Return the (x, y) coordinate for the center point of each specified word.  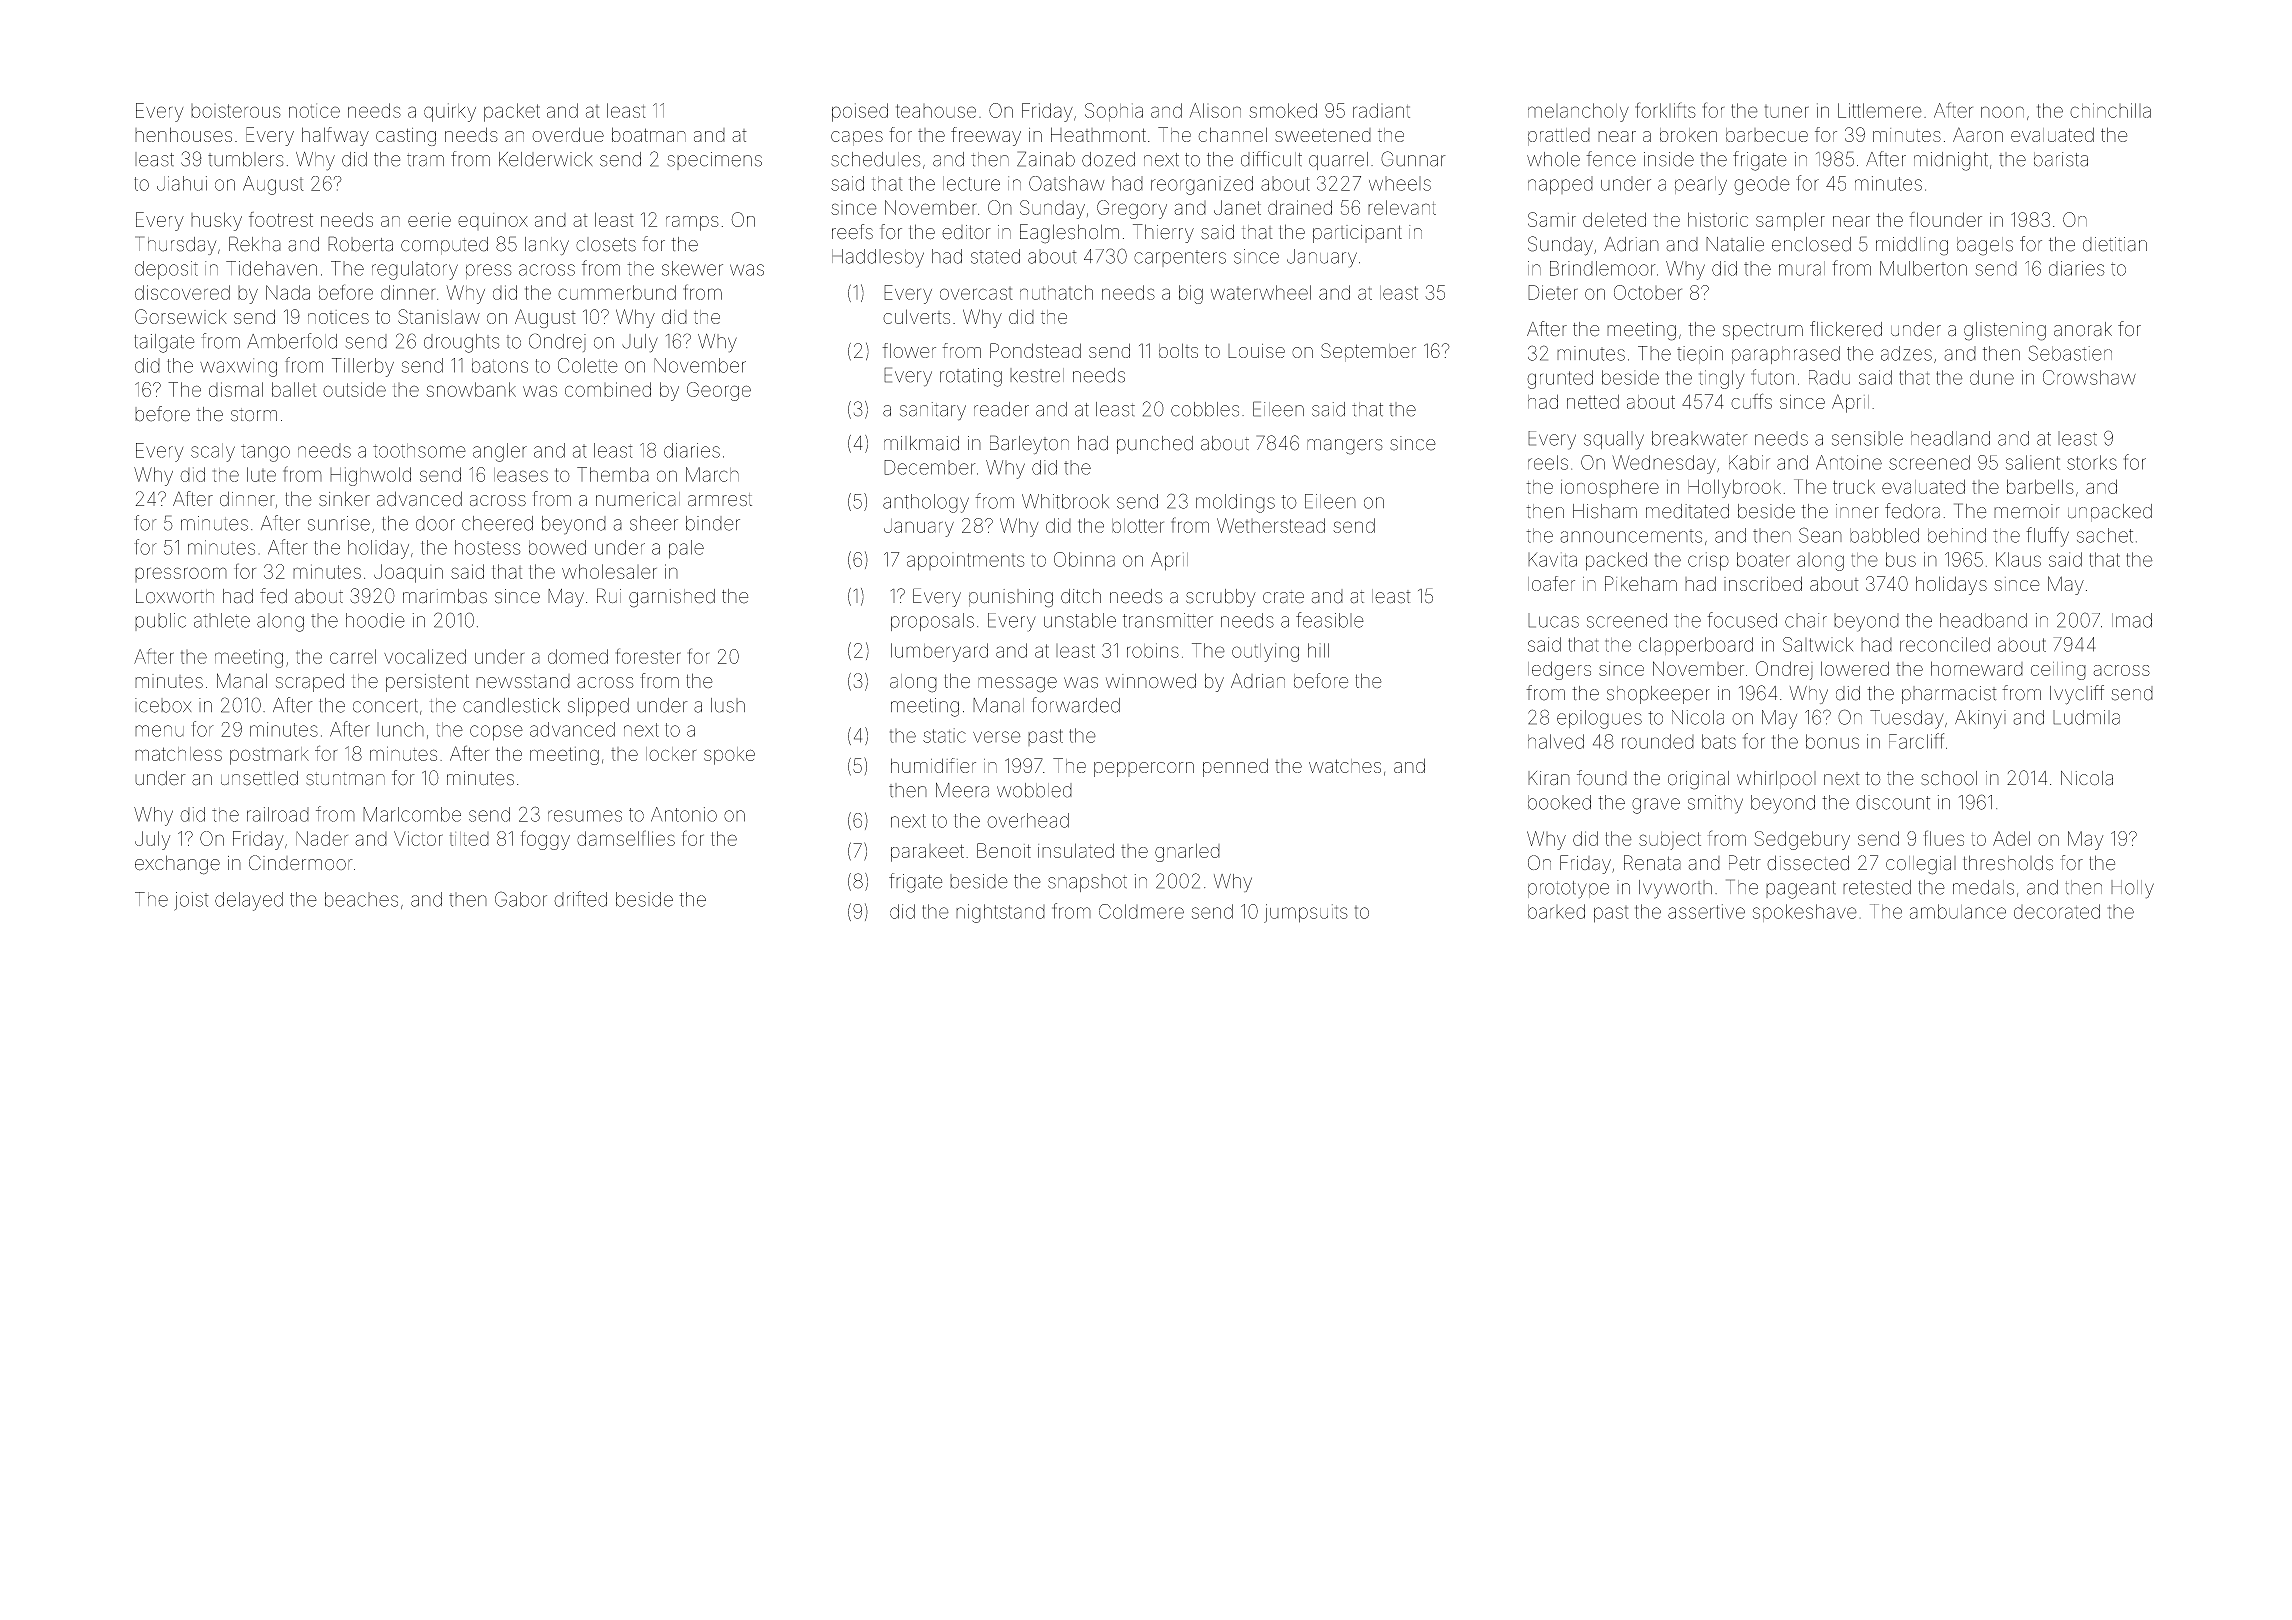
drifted (580, 899)
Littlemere (1880, 110)
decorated (2057, 911)
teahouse (936, 111)
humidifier (933, 765)
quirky (450, 112)
